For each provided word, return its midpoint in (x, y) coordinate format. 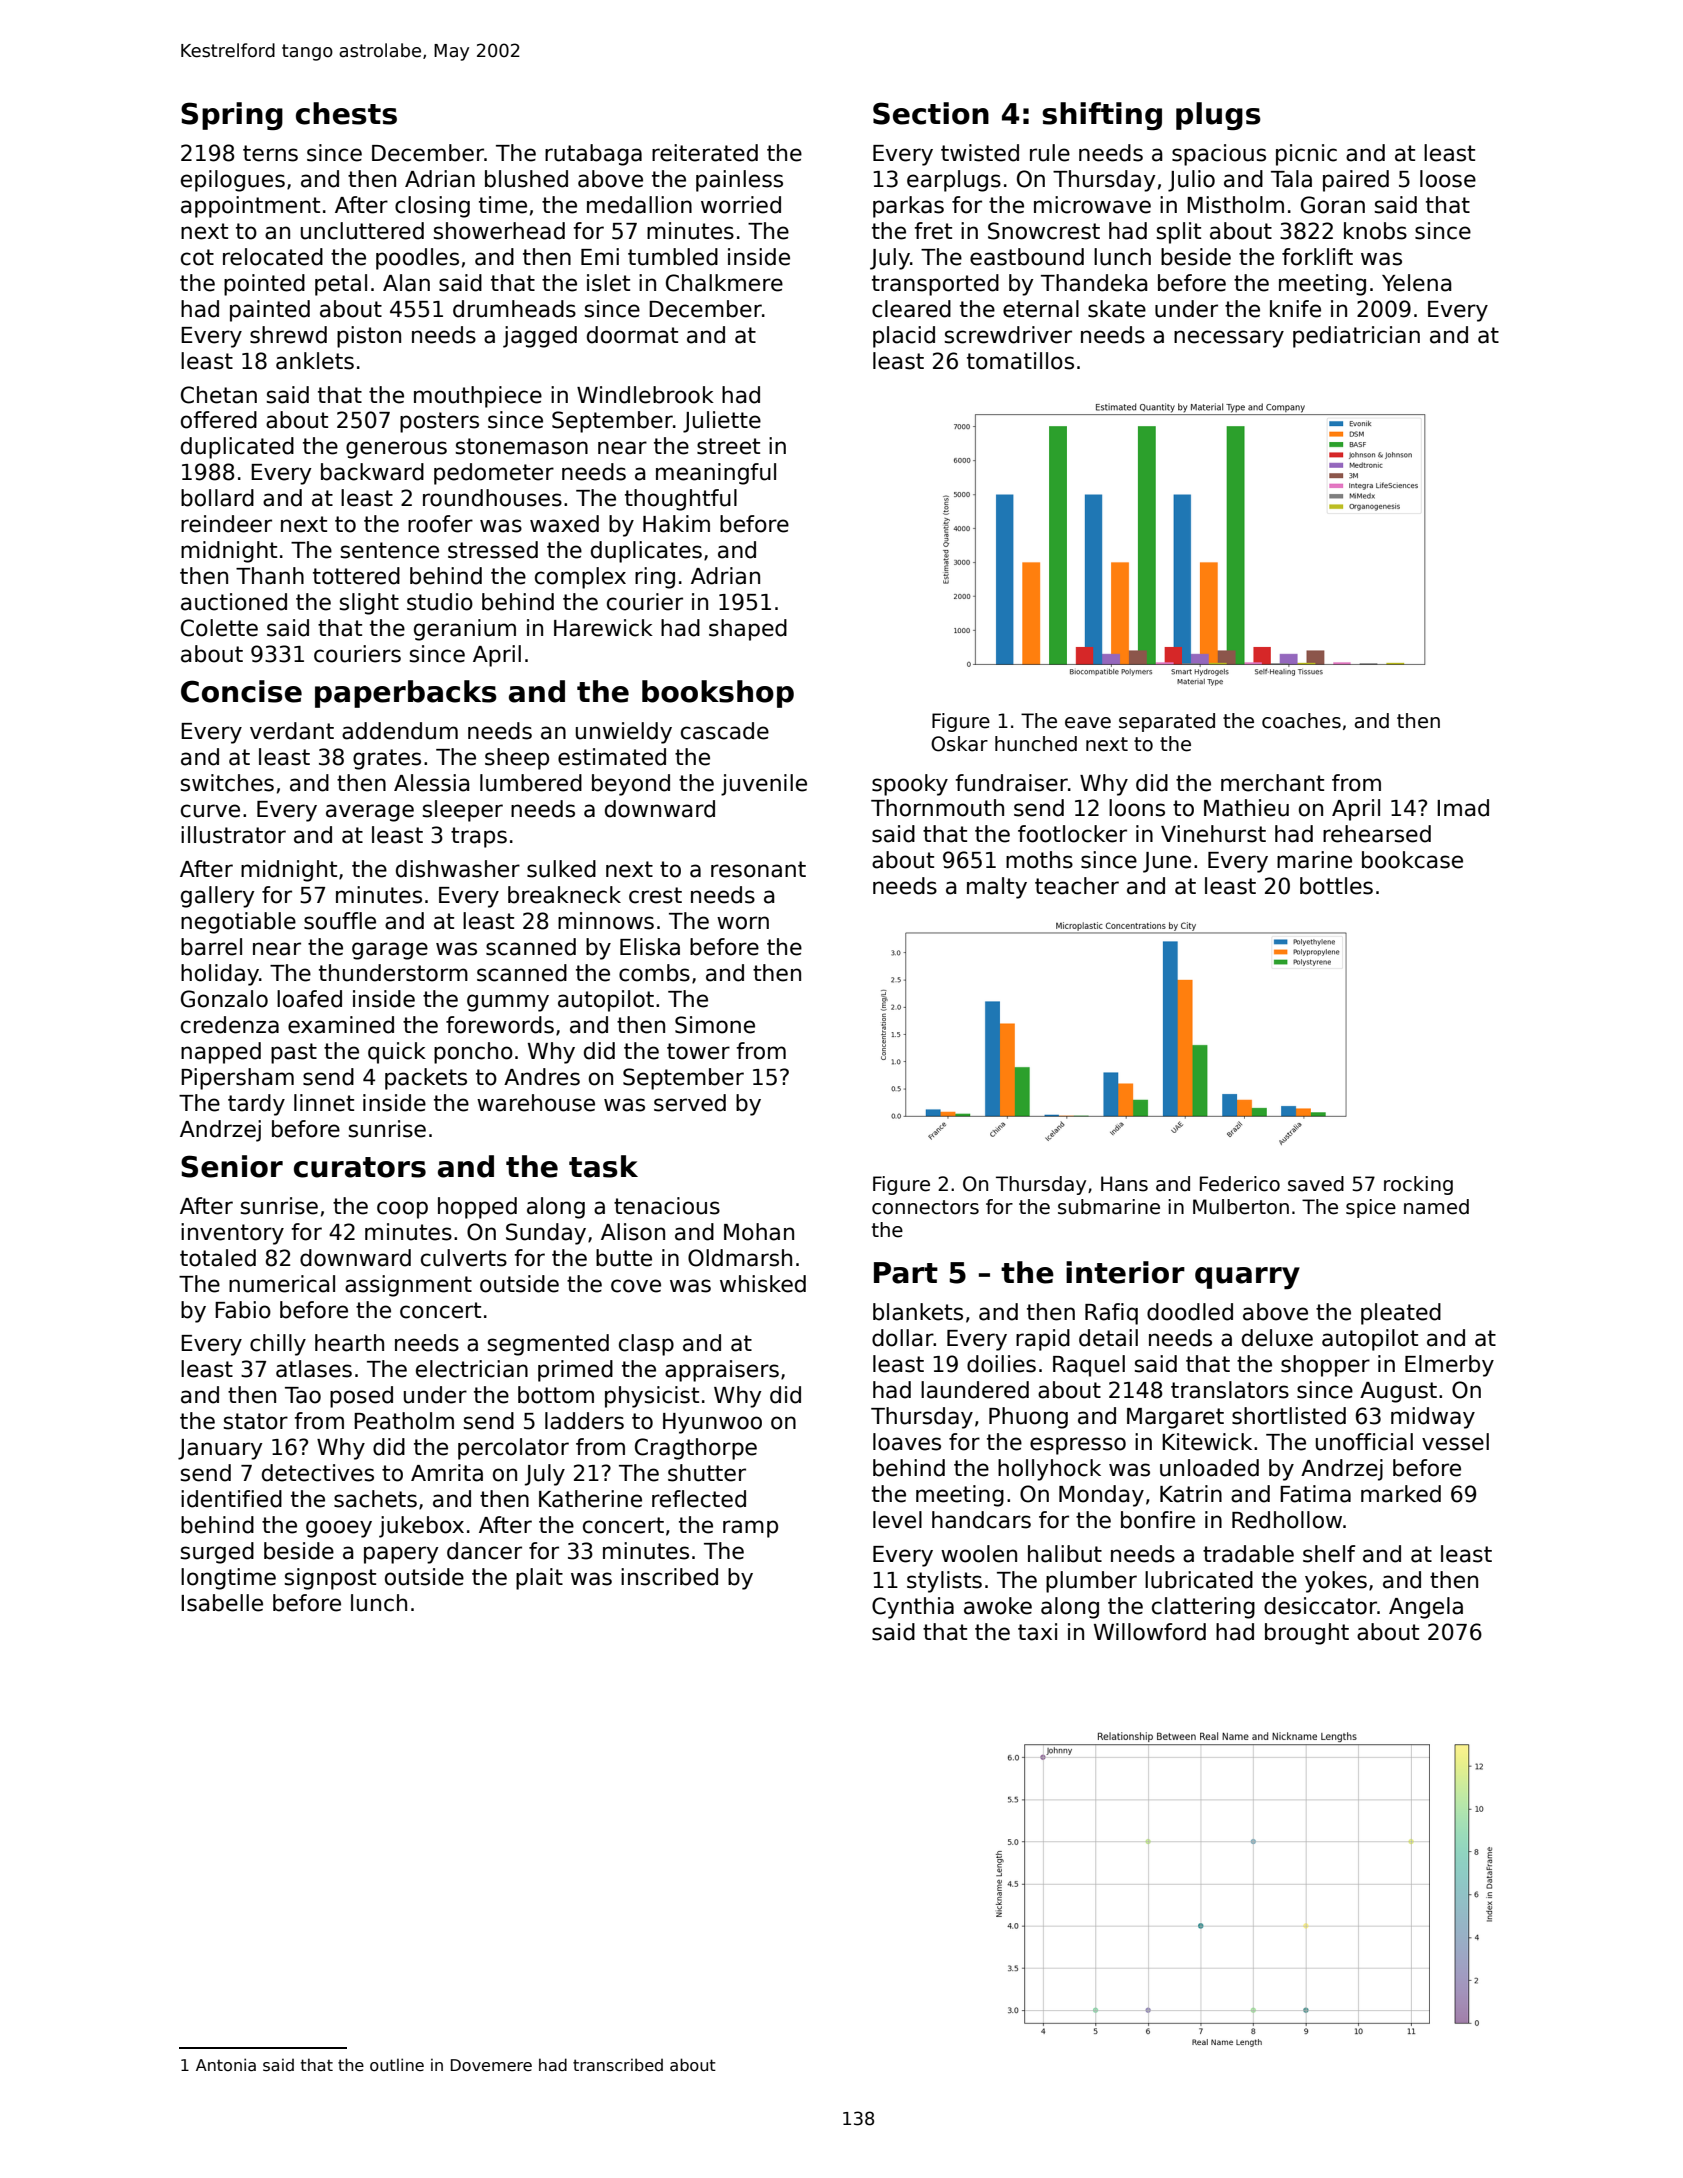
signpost (330, 1579)
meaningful (716, 474)
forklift (1317, 257)
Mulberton (1241, 1207)
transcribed (618, 2065)
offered (219, 420)
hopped (477, 1208)
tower (698, 1051)
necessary (1229, 339)
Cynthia (913, 1608)
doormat (632, 335)
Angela (1426, 1608)
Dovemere (491, 2065)
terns (270, 153)
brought (1307, 1634)
